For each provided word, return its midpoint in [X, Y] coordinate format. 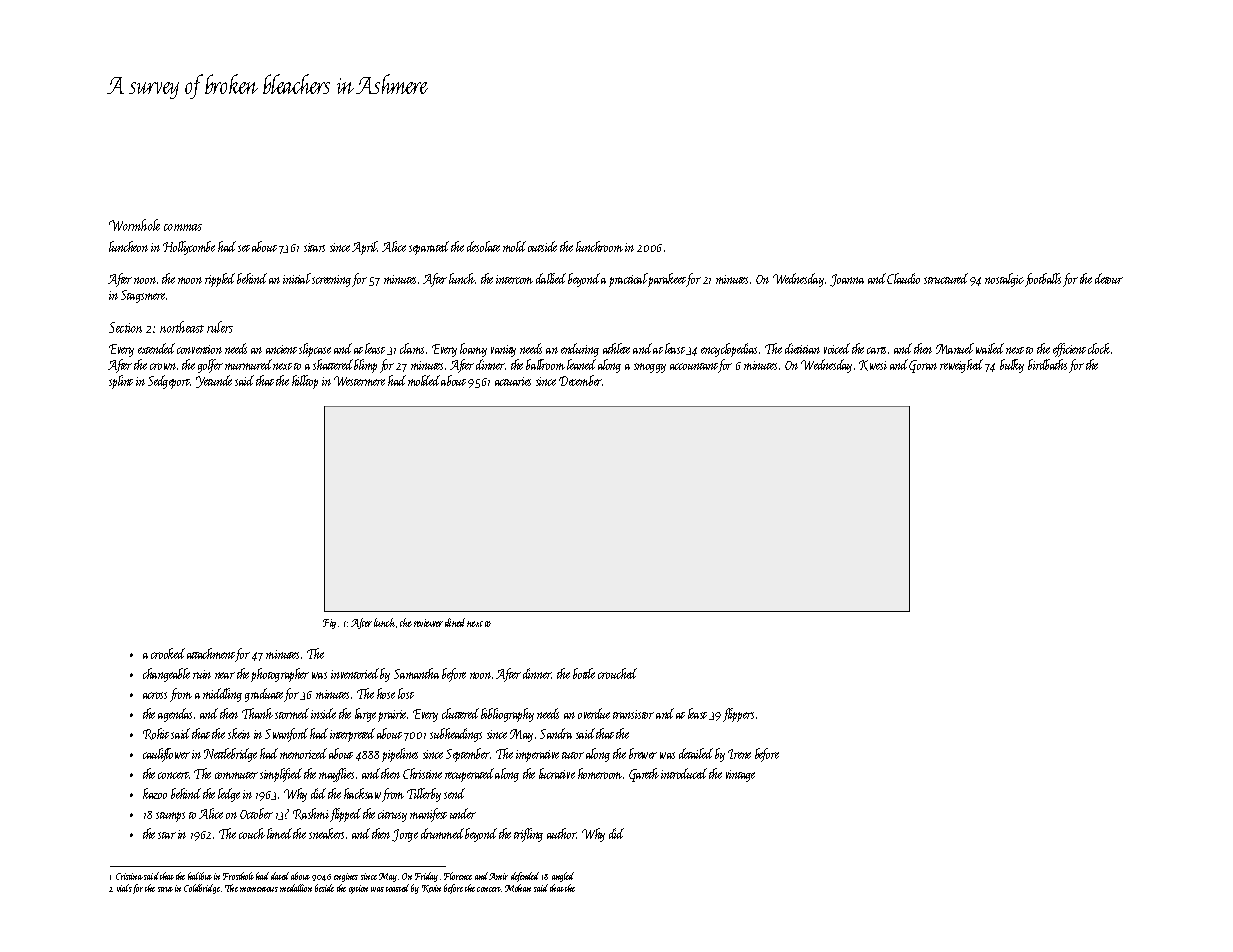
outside [542, 246]
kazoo [155, 793]
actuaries [513, 381]
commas [183, 227]
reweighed [961, 366]
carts [876, 350]
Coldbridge [202, 889]
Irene [739, 754]
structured [946, 278]
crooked [168, 653]
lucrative [557, 773]
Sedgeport [169, 382]
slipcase [315, 350]
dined [455, 622]
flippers [738, 715]
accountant [694, 366]
